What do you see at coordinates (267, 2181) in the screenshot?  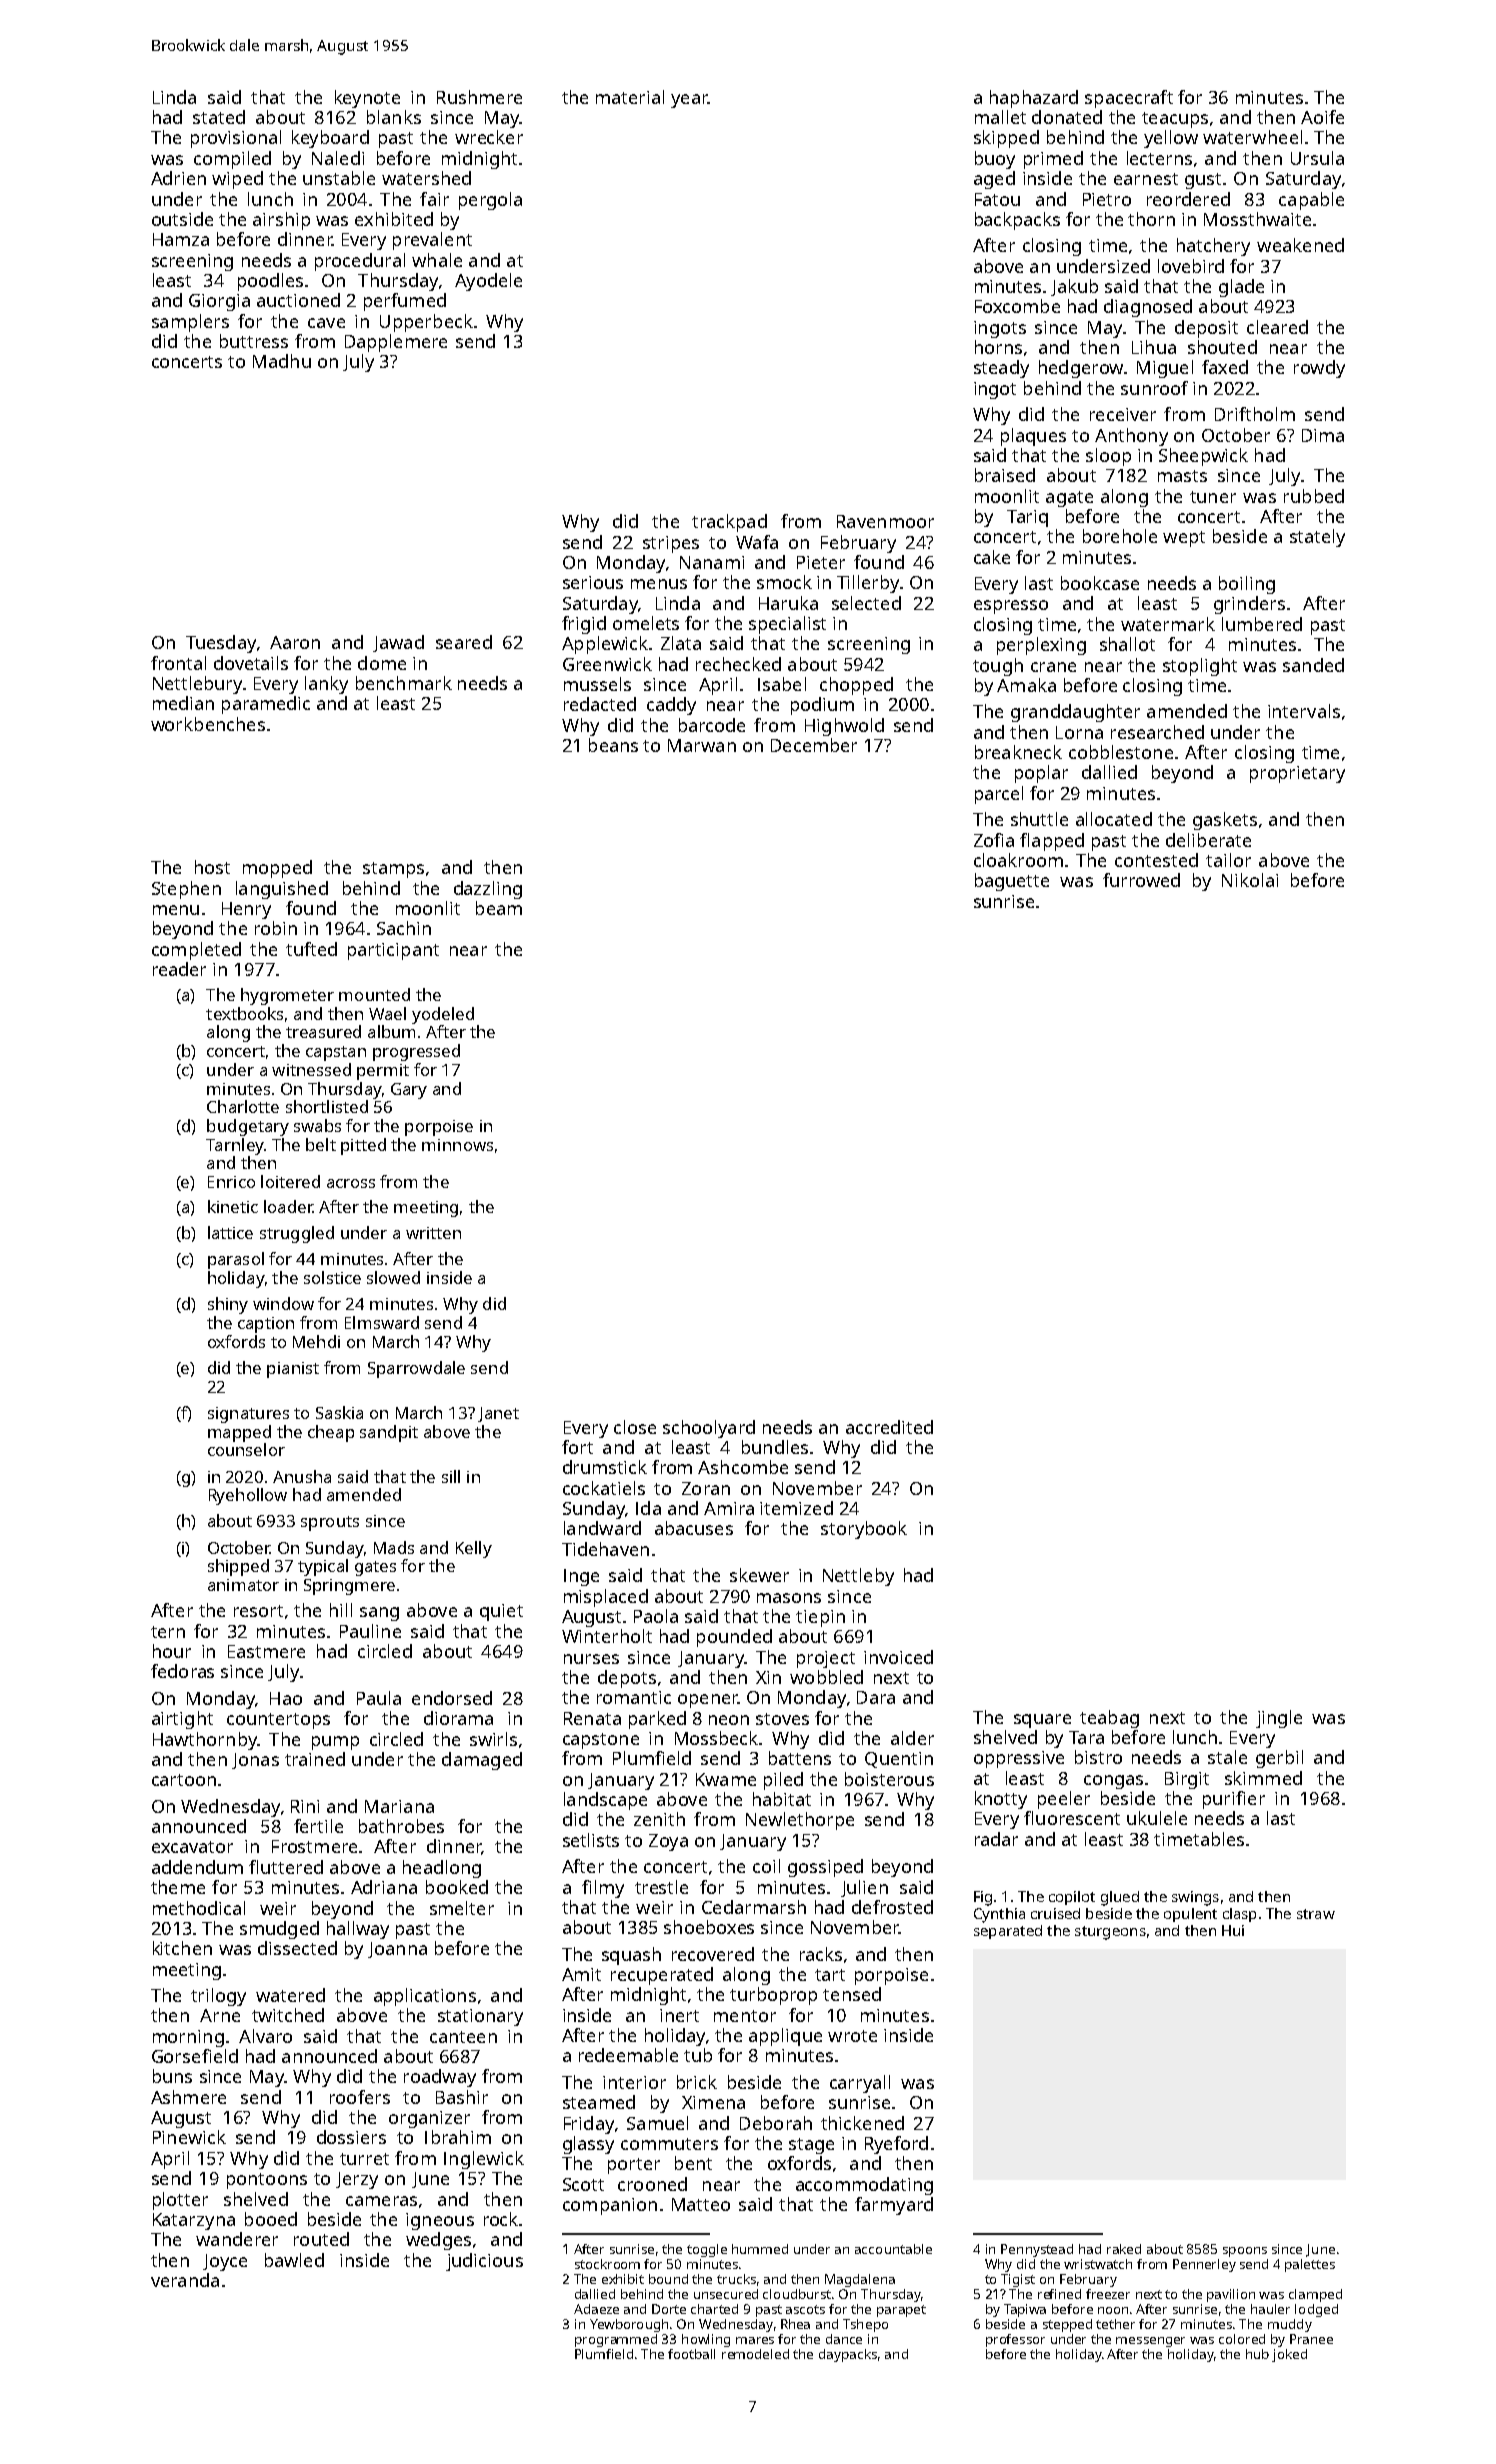 I see `pontoons` at bounding box center [267, 2181].
